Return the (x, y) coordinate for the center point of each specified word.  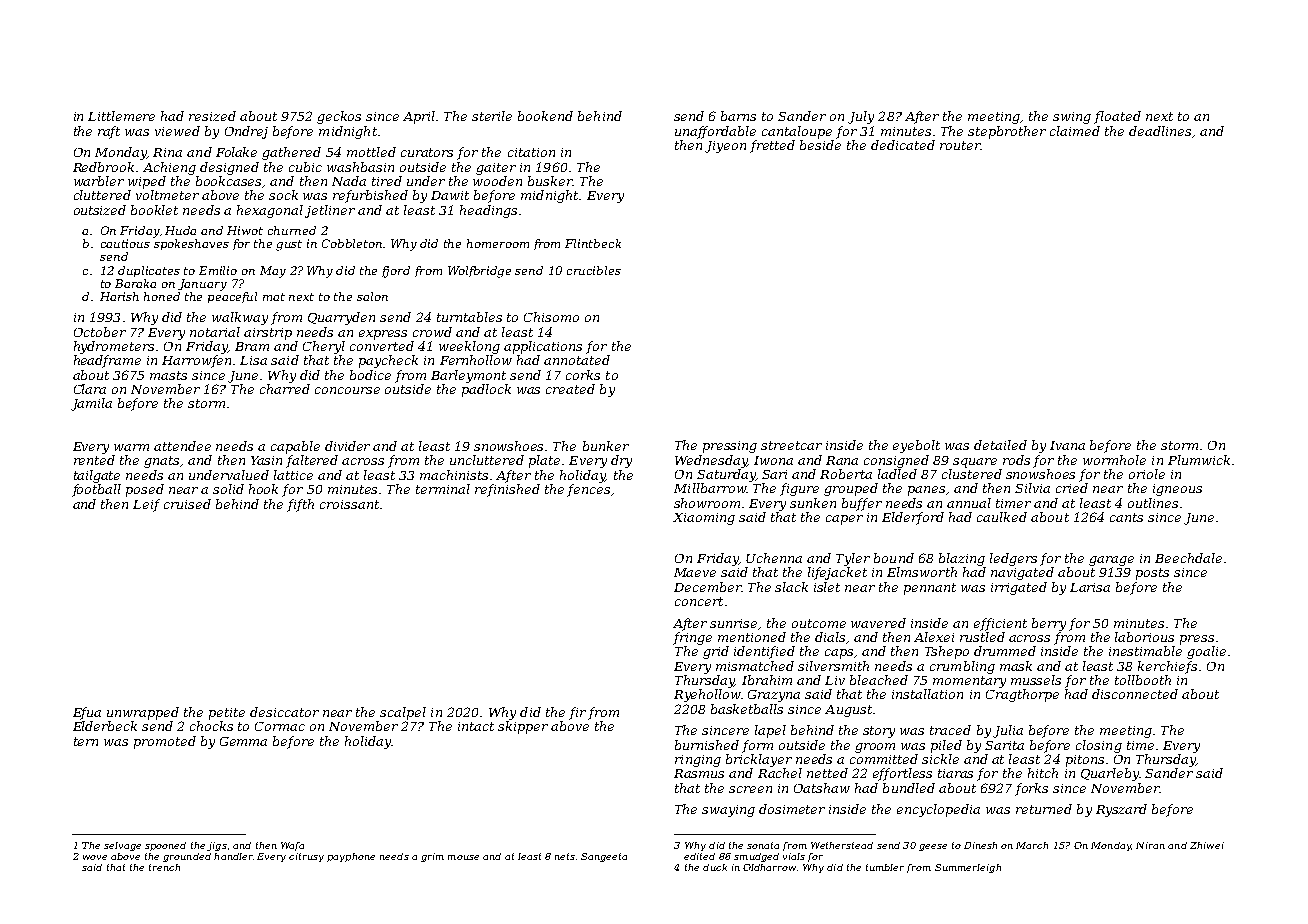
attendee (182, 446)
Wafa (292, 846)
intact (476, 726)
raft (109, 132)
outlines (1153, 503)
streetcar (791, 445)
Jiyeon (725, 147)
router (960, 145)
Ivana (1067, 445)
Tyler (853, 559)
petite (227, 714)
